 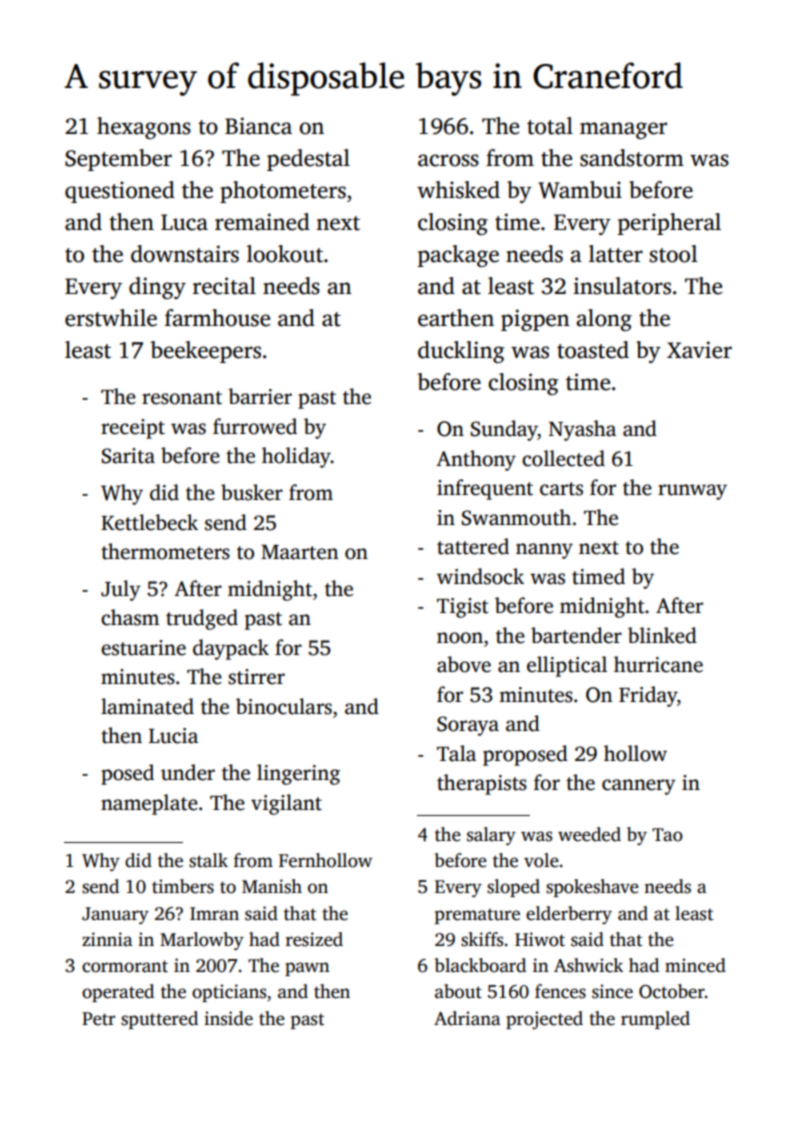 What do you see at coordinates (482, 939) in the screenshot?
I see `skiffs` at bounding box center [482, 939].
